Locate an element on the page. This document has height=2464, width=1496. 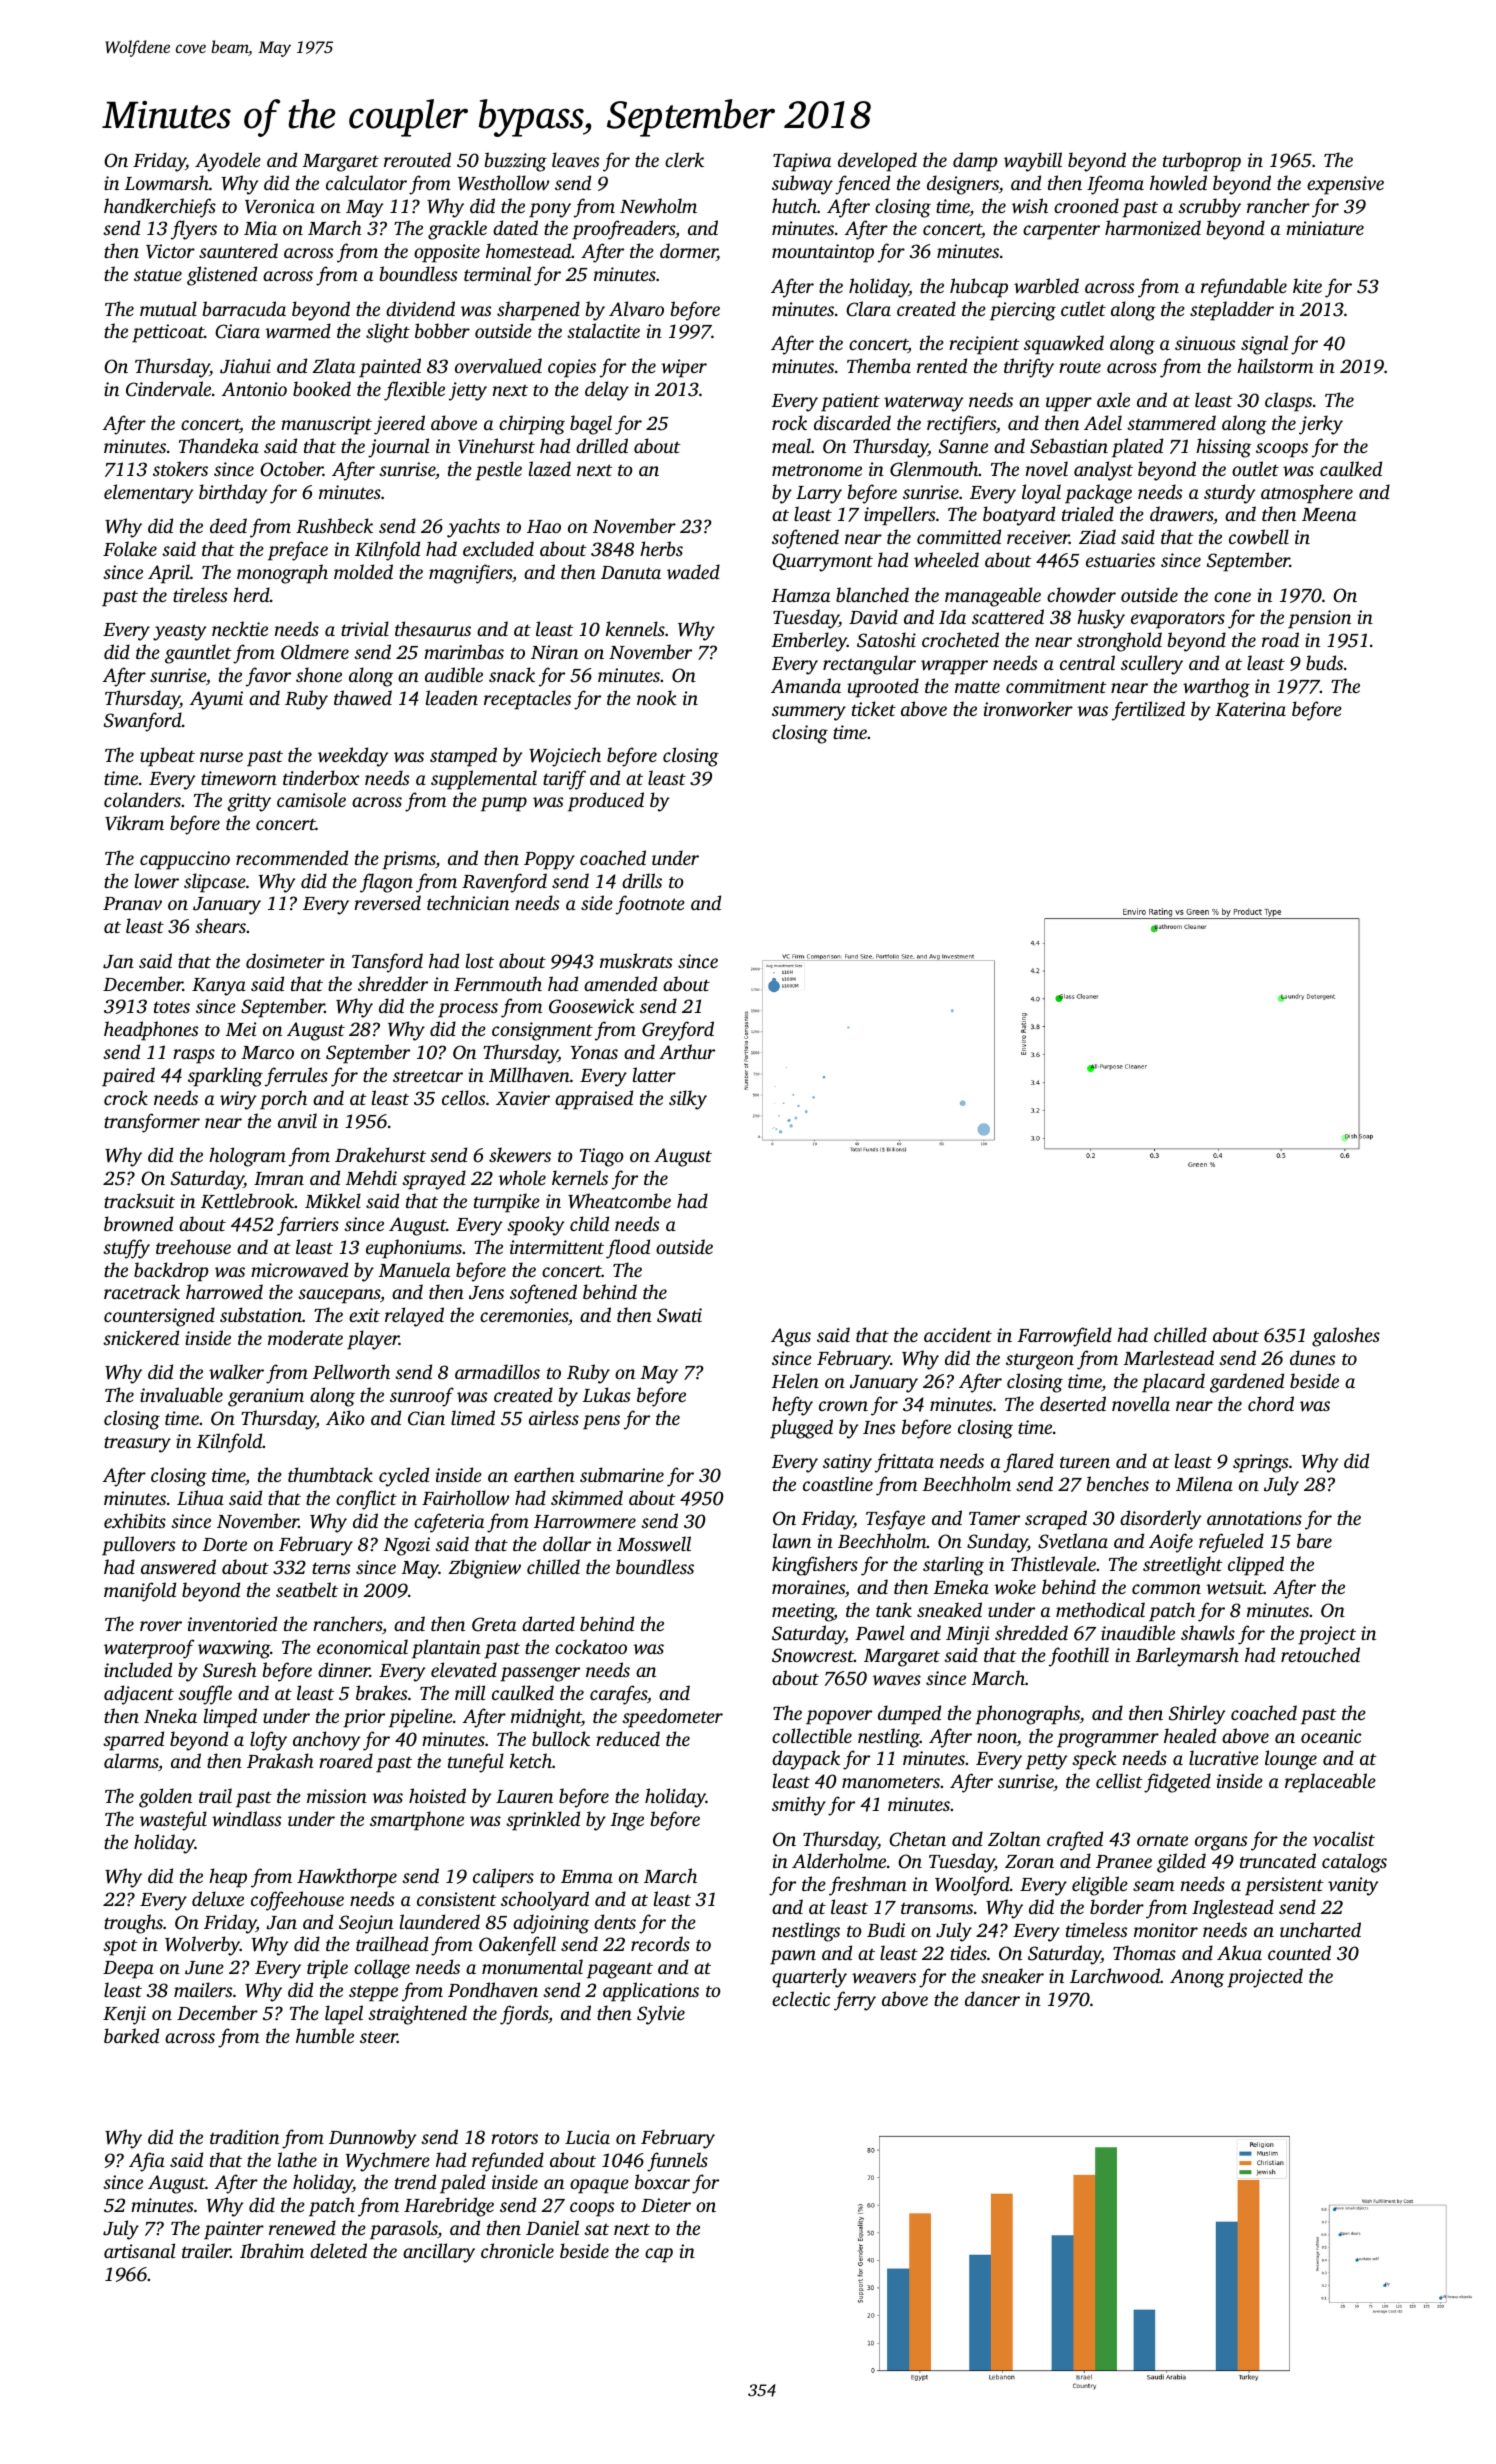
favor is located at coordinates (268, 677).
